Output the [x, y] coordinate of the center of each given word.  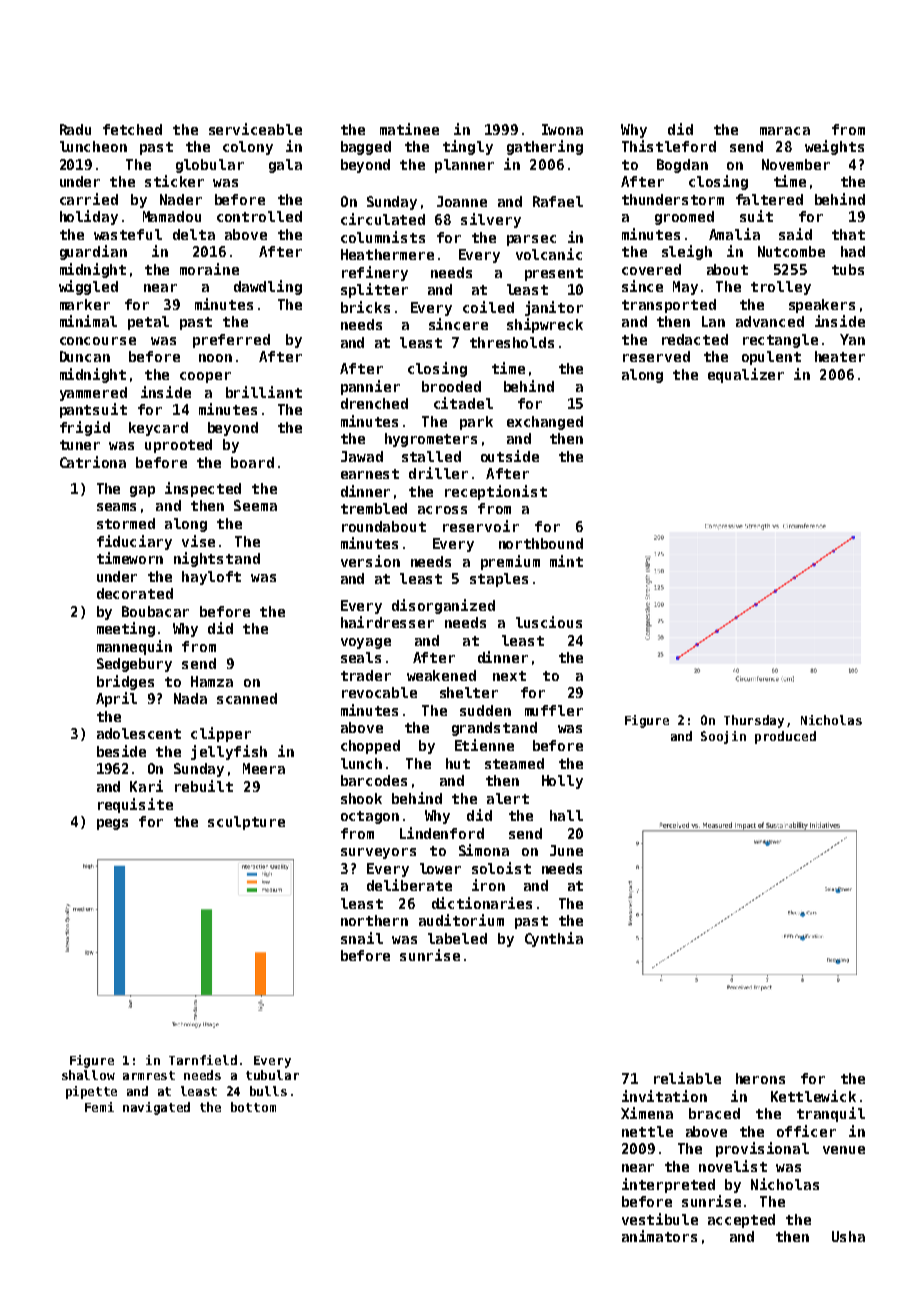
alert [508, 798]
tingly [468, 147]
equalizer [746, 375]
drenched [374, 403]
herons [760, 1078]
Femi [99, 1107]
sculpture [246, 823]
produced [785, 737]
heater [840, 356]
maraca [785, 131]
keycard [158, 429]
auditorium [461, 920]
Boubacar [155, 611]
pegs [112, 824]
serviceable [255, 129]
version [370, 561]
